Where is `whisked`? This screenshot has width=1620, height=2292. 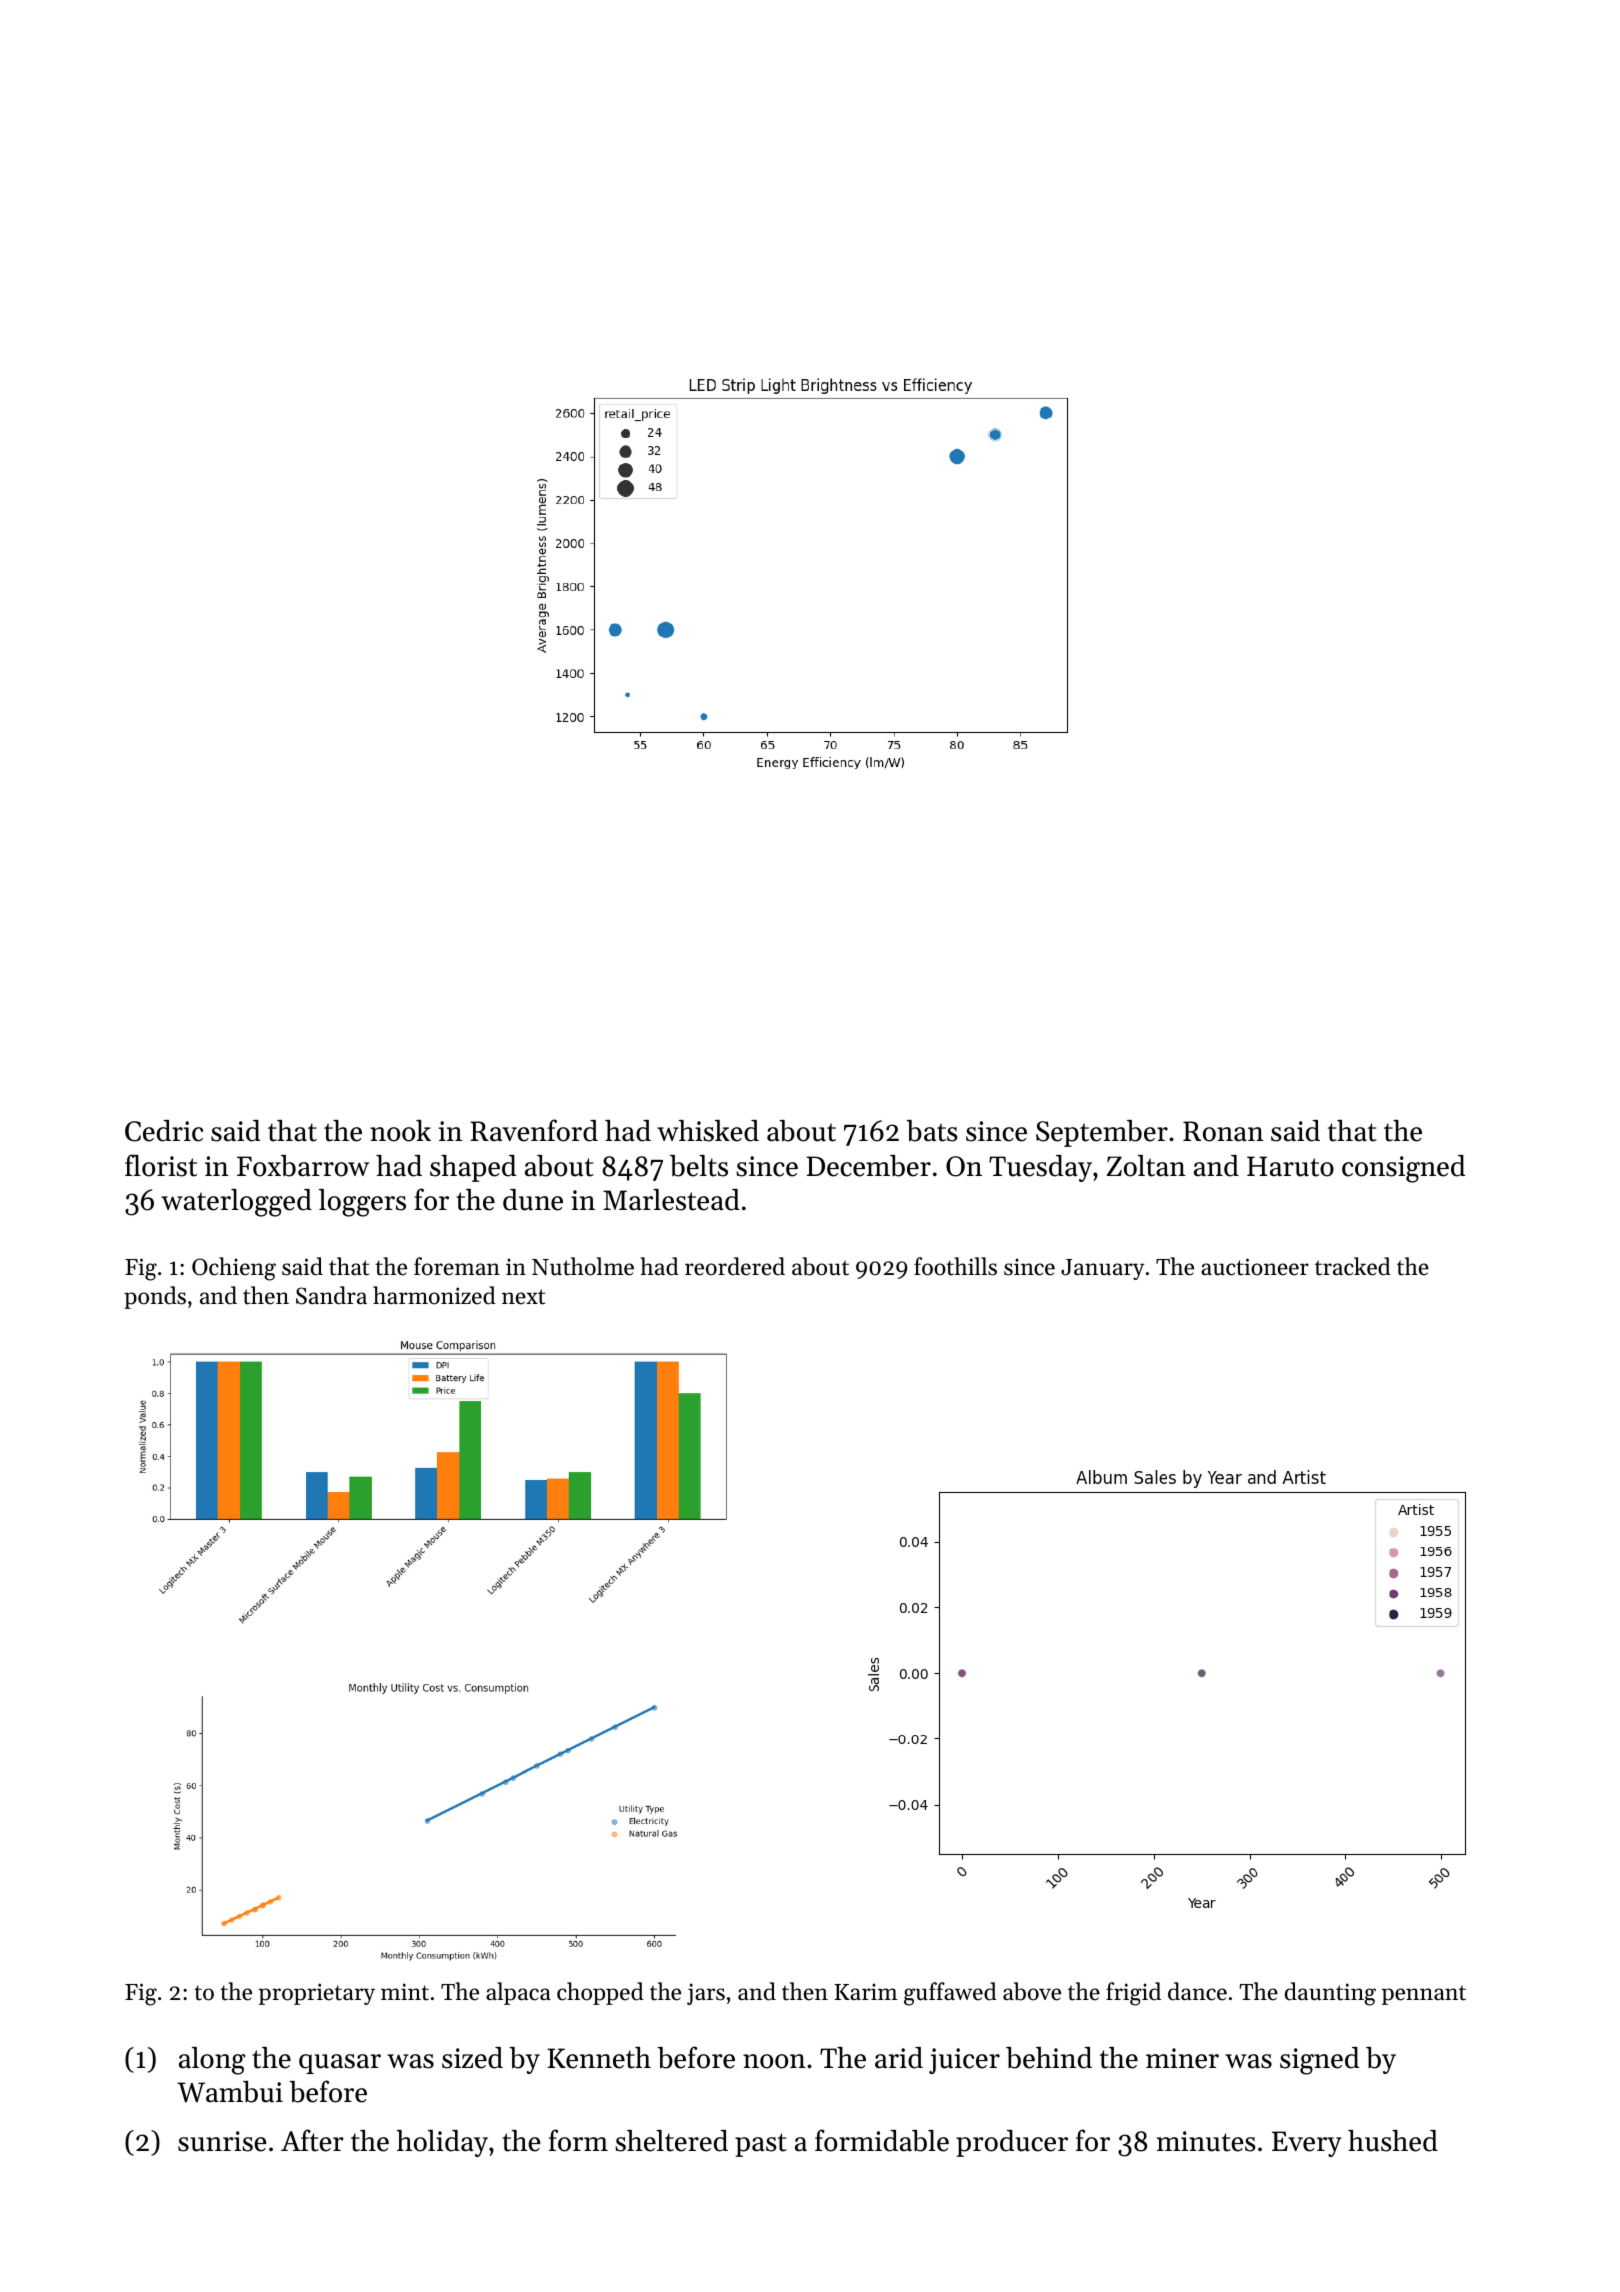
whisked is located at coordinates (708, 1131).
